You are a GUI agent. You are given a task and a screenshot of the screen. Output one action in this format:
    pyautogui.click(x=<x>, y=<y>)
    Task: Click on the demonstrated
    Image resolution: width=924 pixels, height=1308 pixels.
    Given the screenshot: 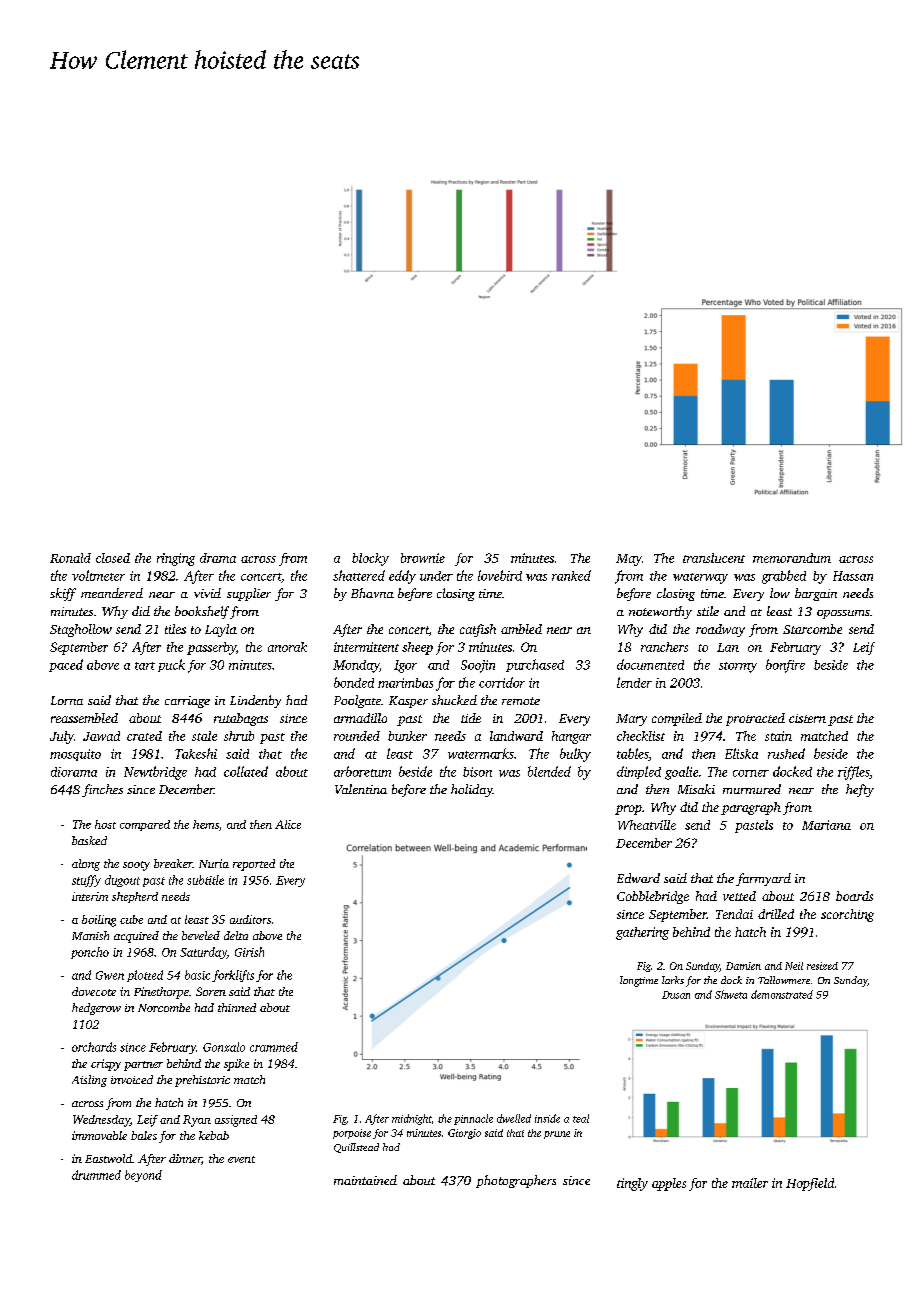 What is the action you would take?
    pyautogui.click(x=782, y=994)
